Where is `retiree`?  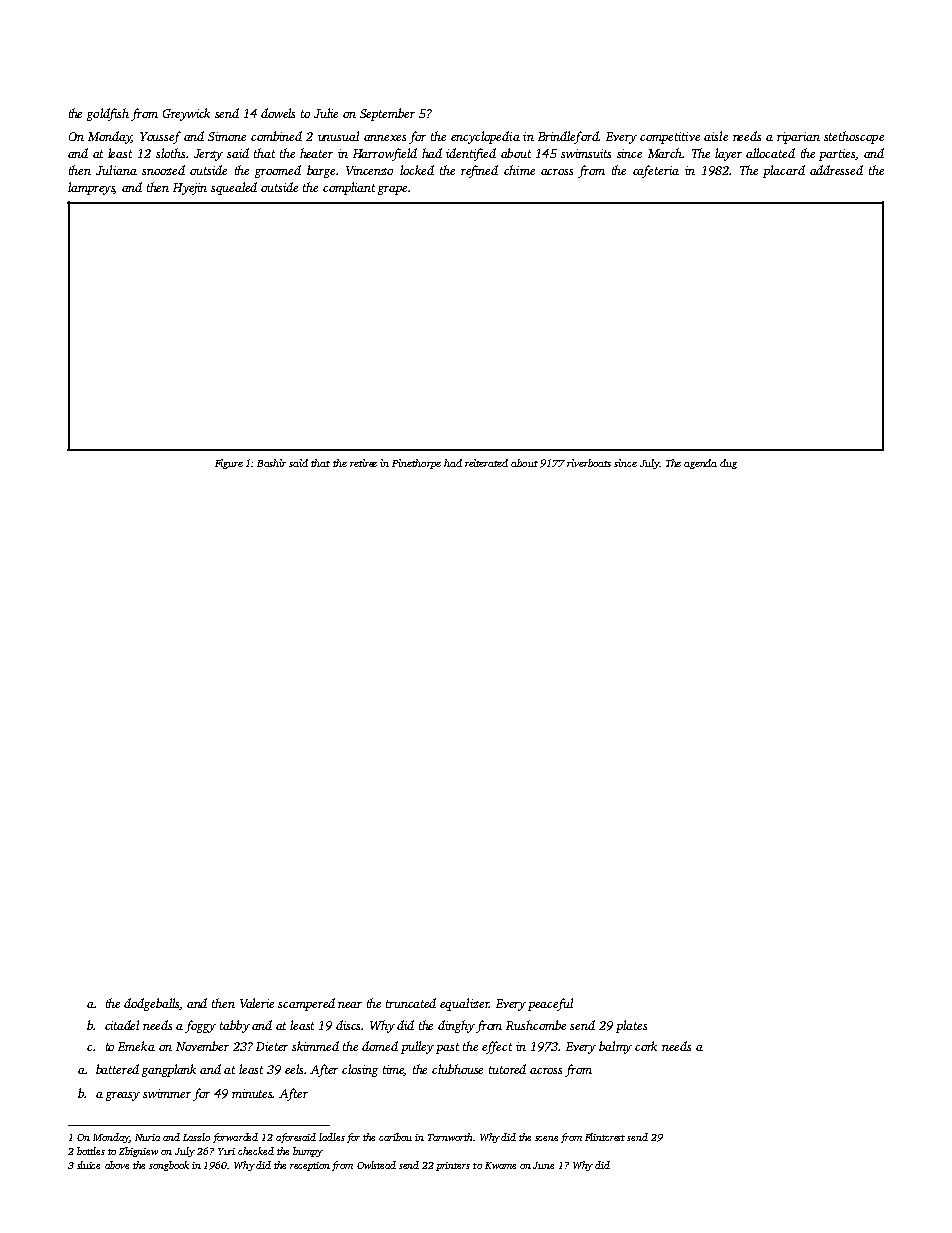
retiree is located at coordinates (363, 463).
